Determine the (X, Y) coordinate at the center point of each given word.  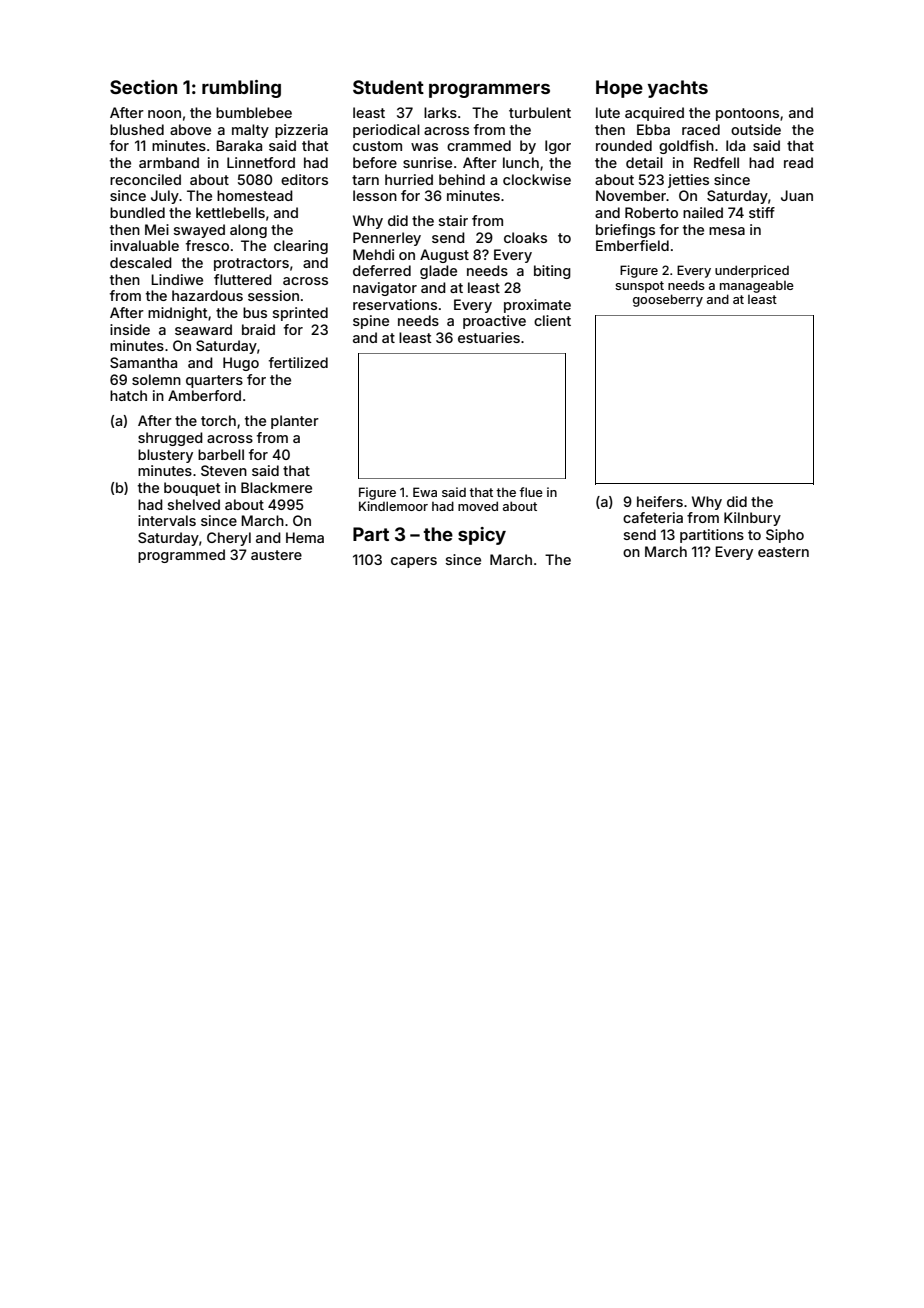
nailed (703, 212)
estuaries (489, 337)
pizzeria (301, 131)
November (631, 195)
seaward (203, 329)
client (552, 320)
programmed (181, 556)
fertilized (298, 362)
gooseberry (668, 300)
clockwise (537, 179)
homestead (255, 195)
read (798, 162)
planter (295, 422)
